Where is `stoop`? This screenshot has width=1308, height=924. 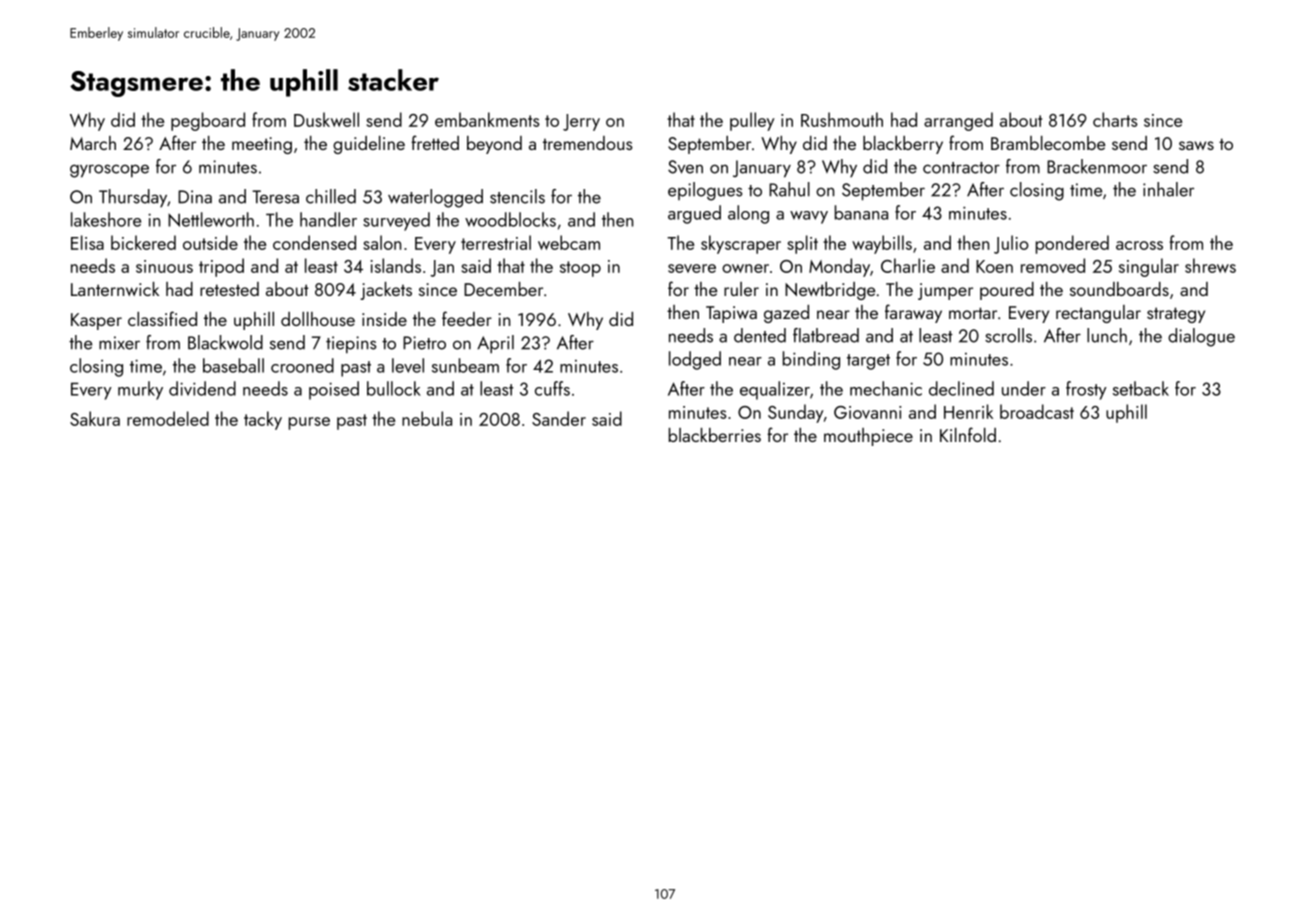 stoop is located at coordinates (580, 269).
